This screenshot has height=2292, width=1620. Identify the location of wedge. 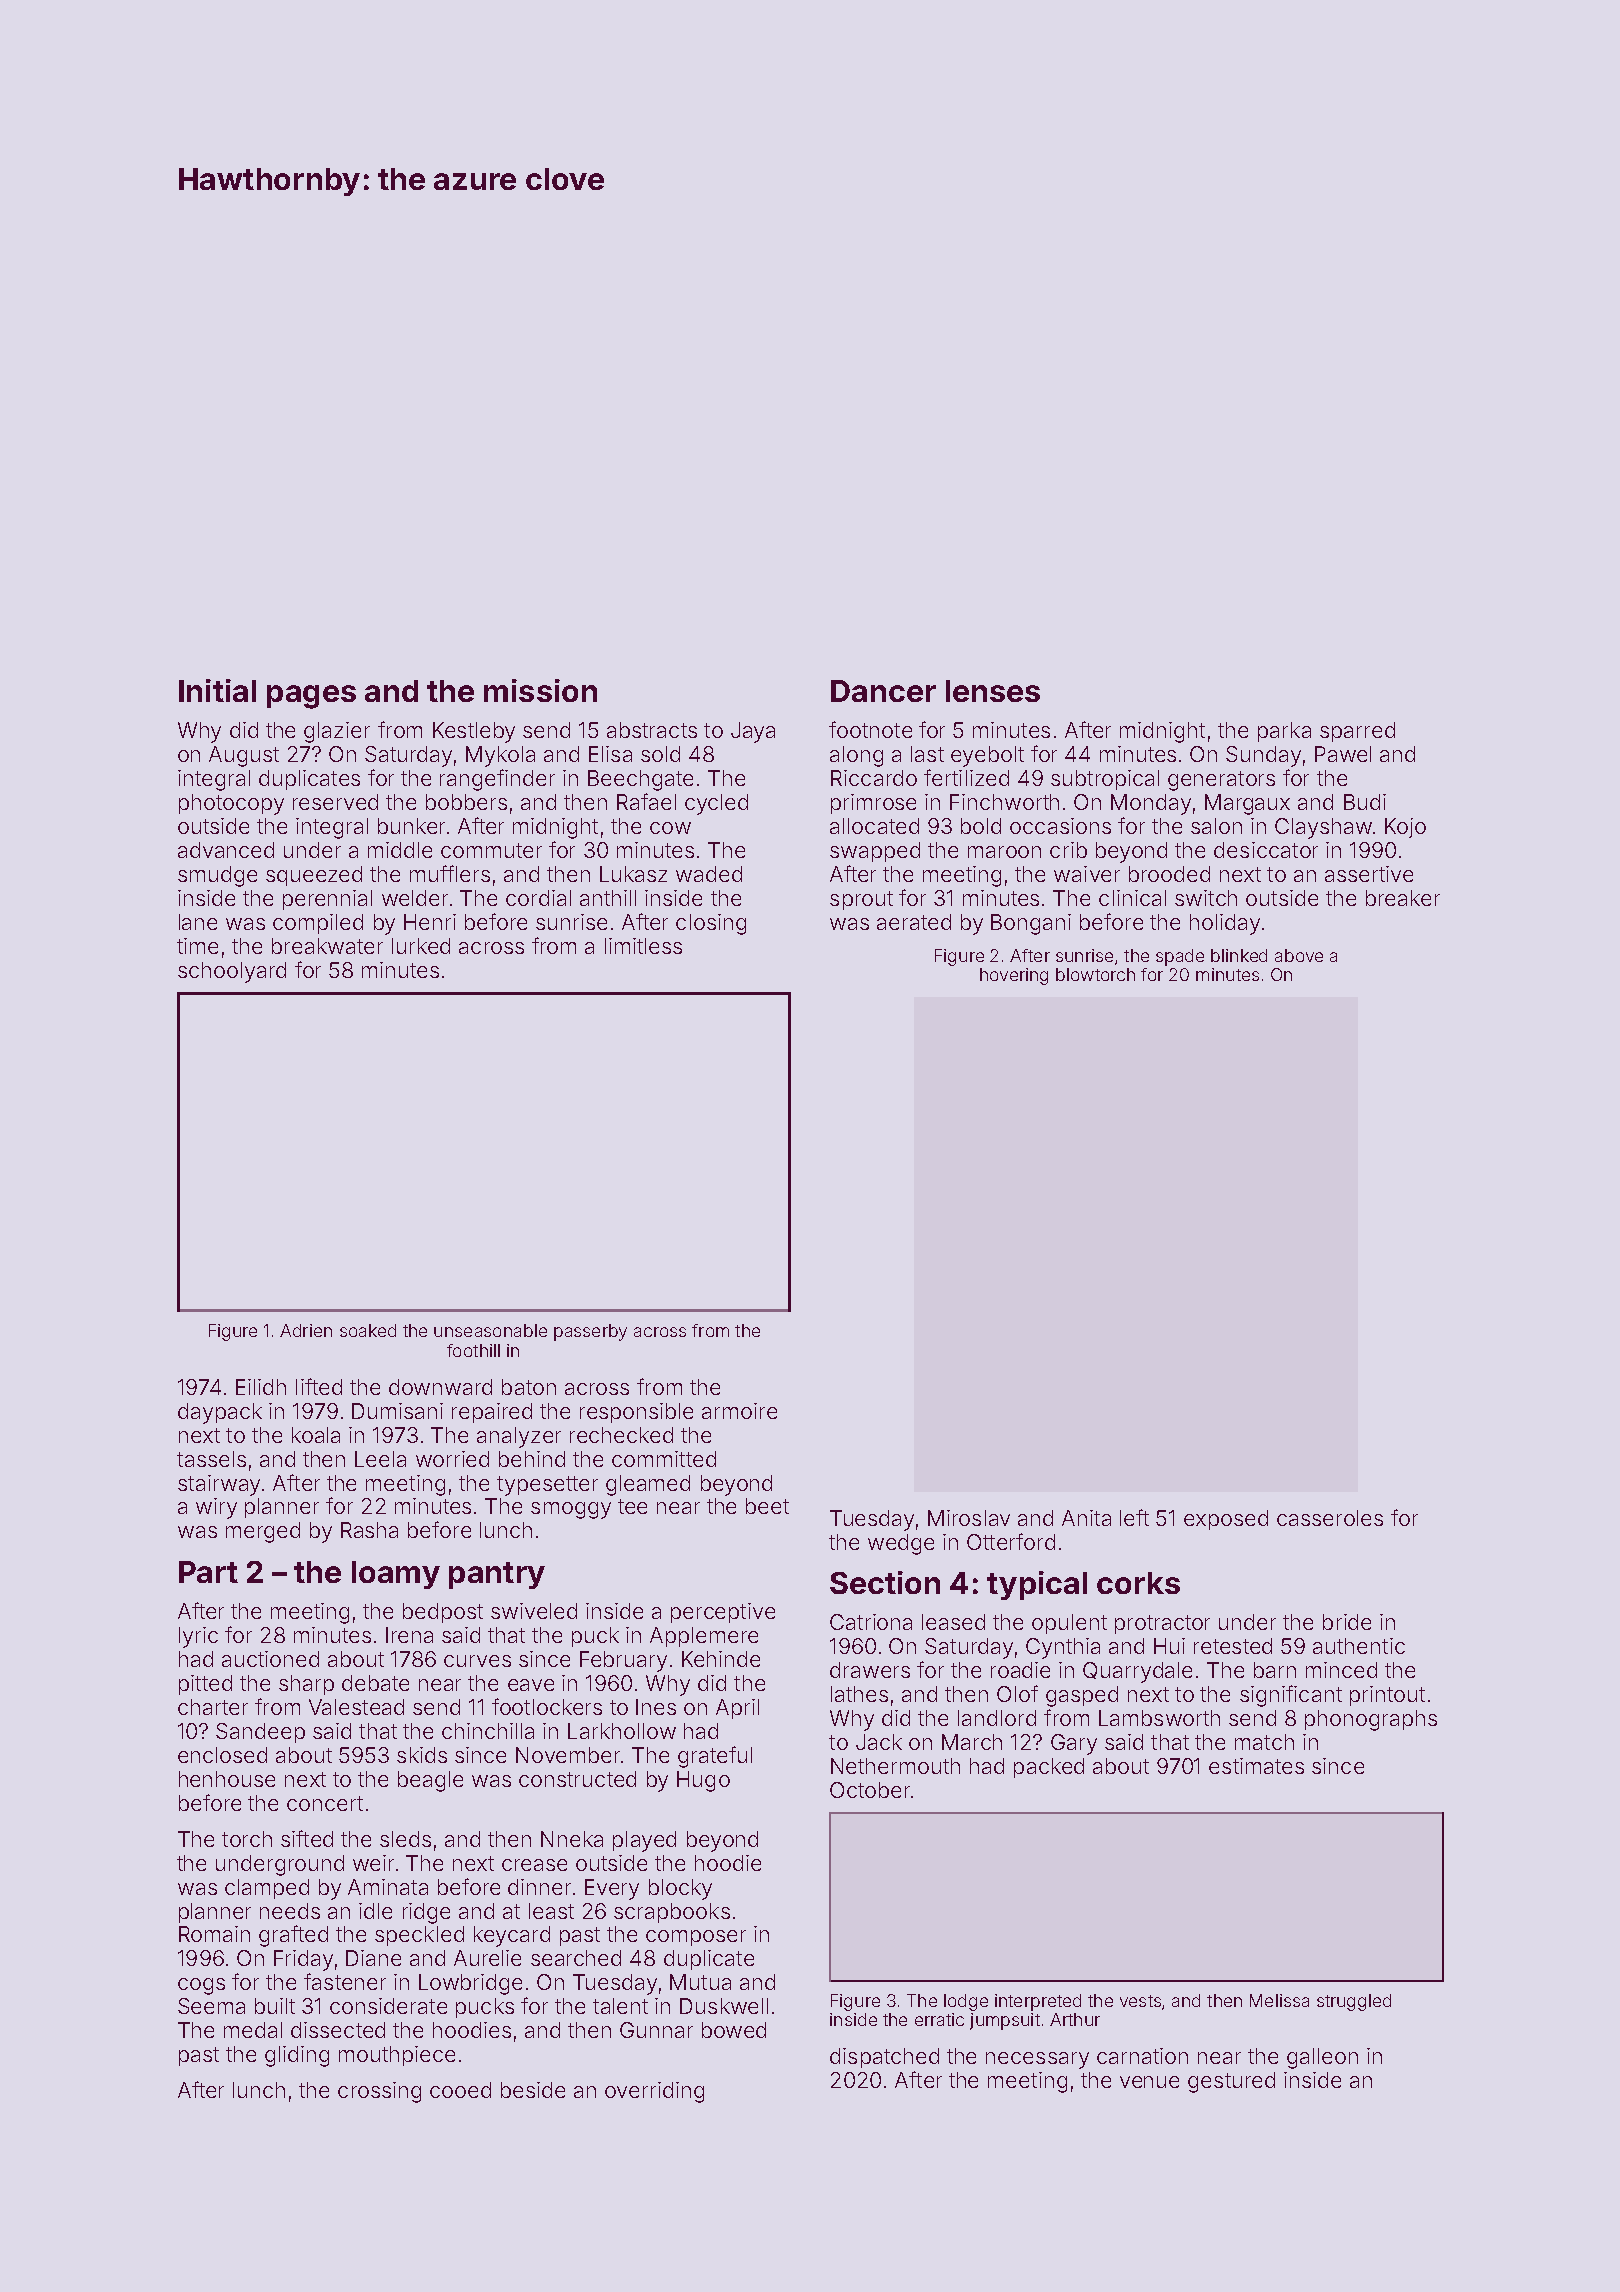
(901, 1544).
